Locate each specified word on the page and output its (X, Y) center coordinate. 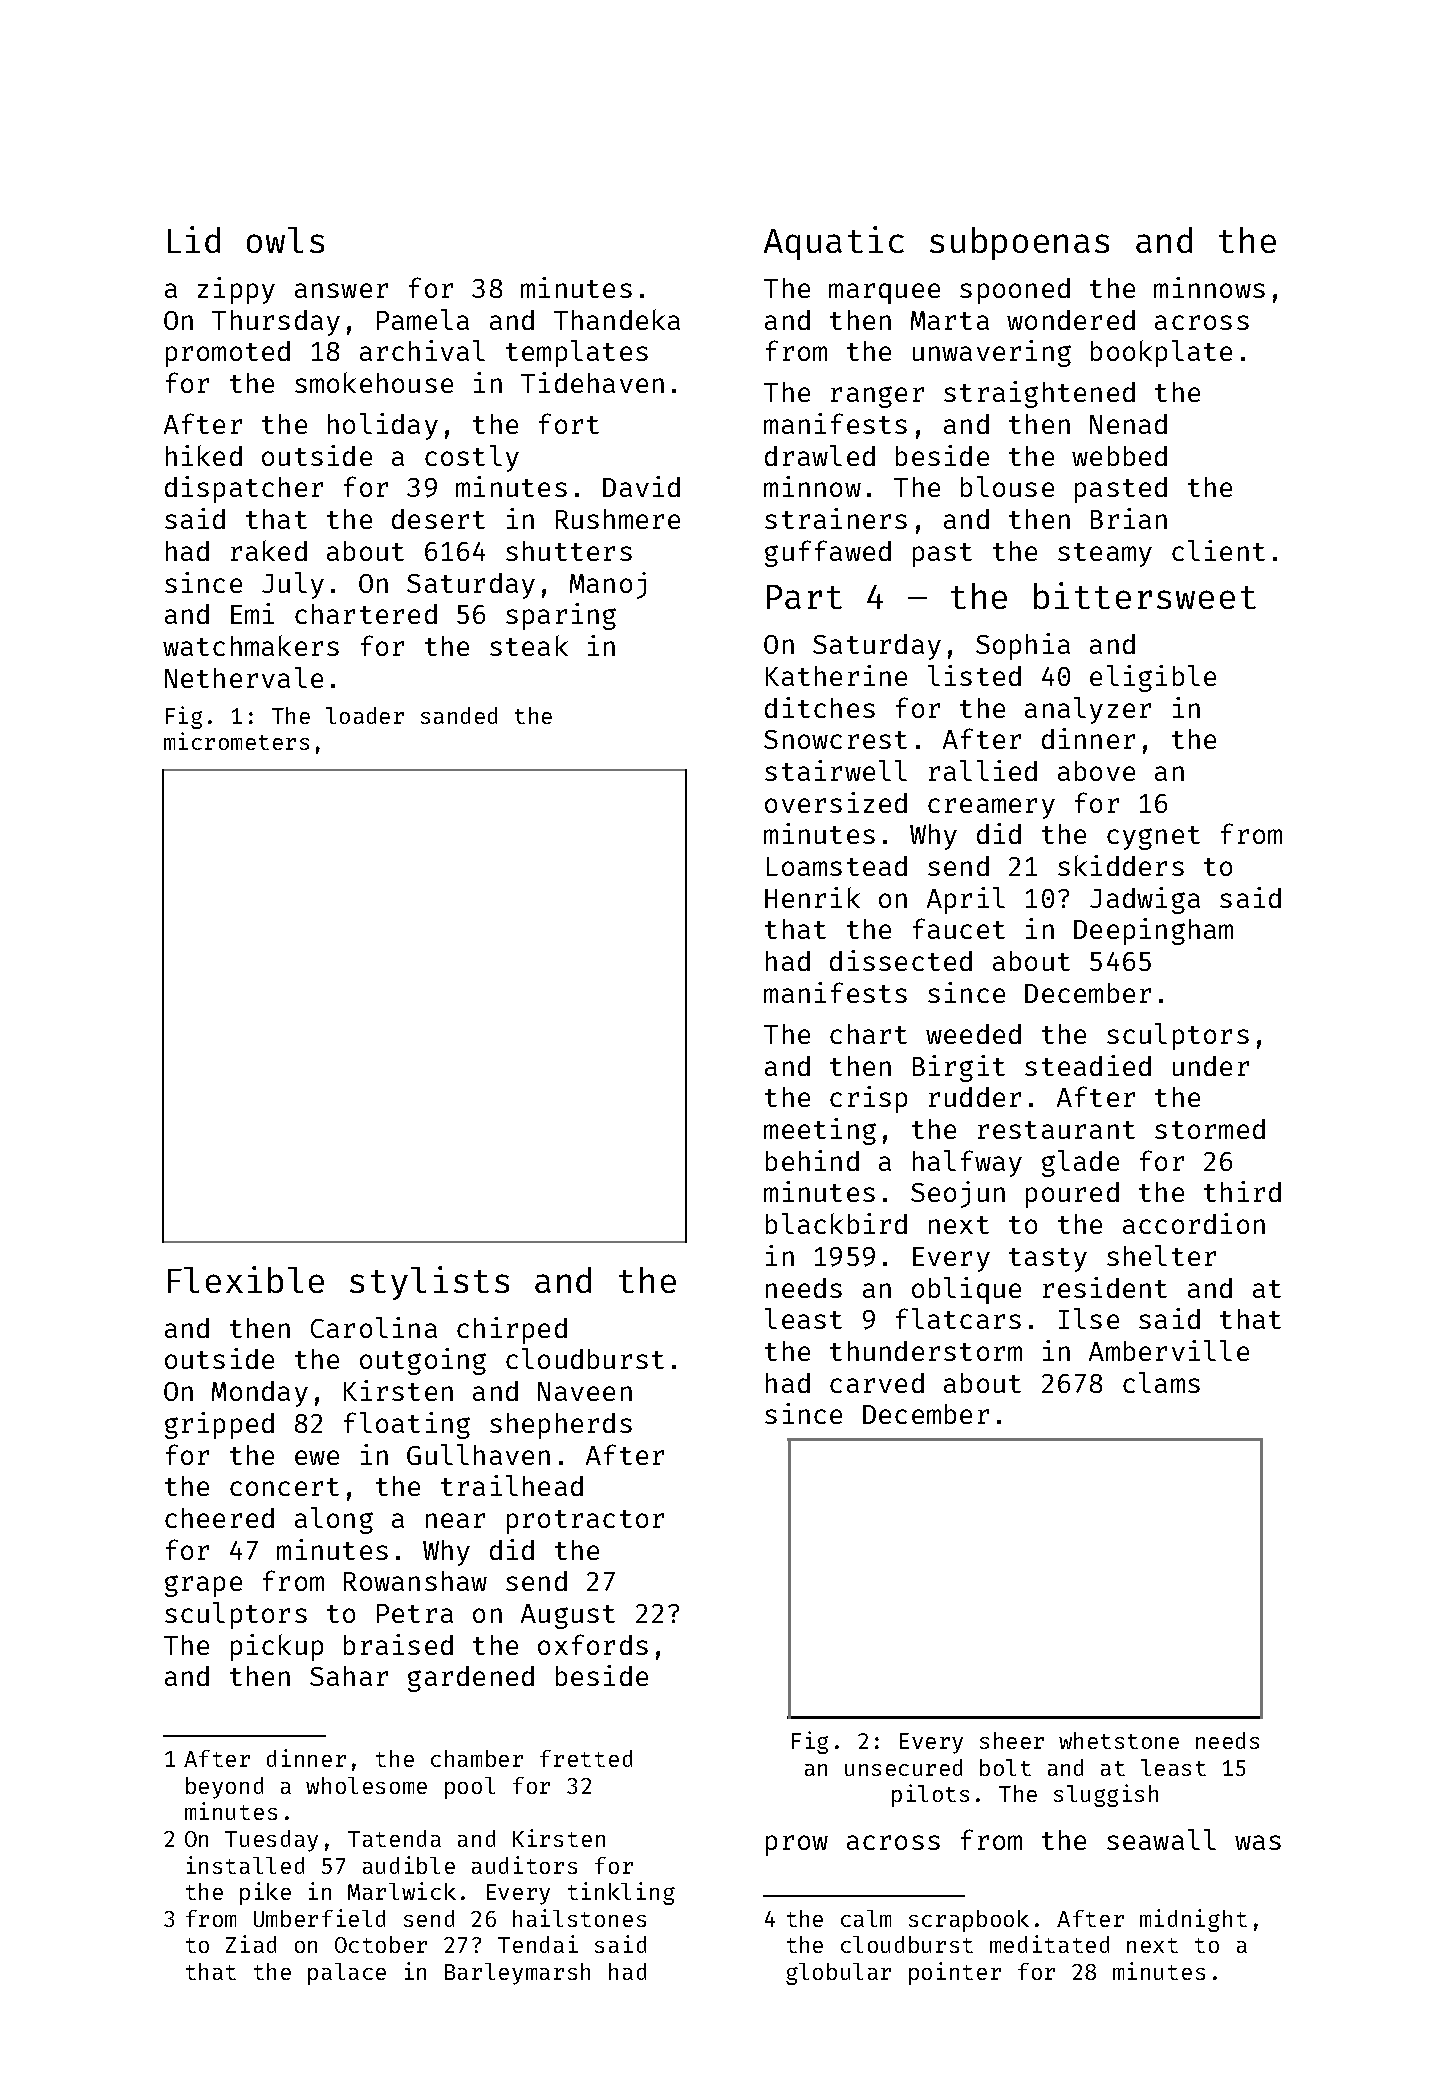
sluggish (1106, 1795)
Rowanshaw (415, 1581)
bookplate (1161, 353)
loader (365, 715)
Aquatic (834, 243)
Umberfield (319, 1918)
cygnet (1153, 838)
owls (285, 240)
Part (804, 597)
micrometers (236, 741)
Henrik (812, 897)
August (568, 1616)
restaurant (1056, 1130)
